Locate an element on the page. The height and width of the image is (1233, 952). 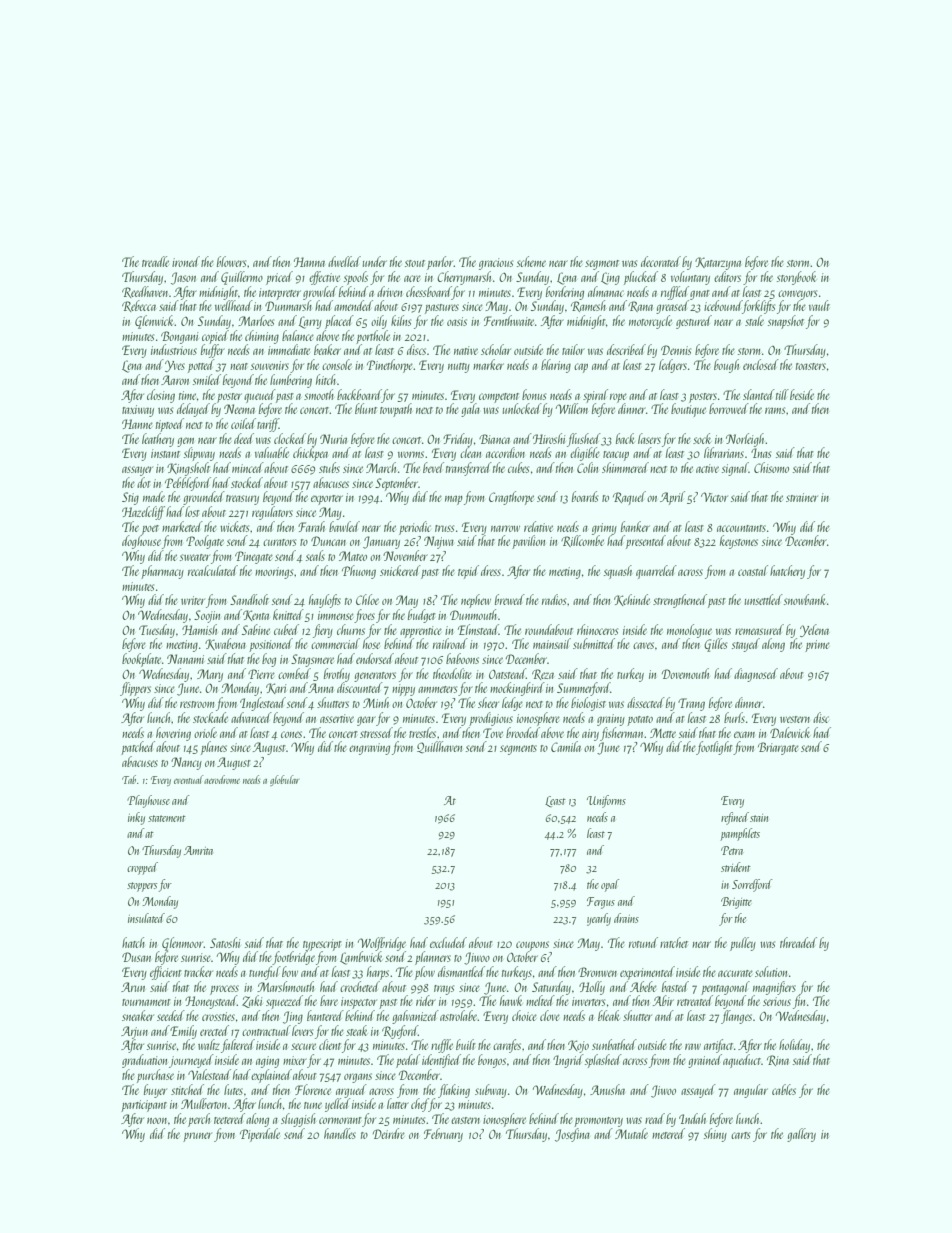
clean is located at coordinates (470, 452).
